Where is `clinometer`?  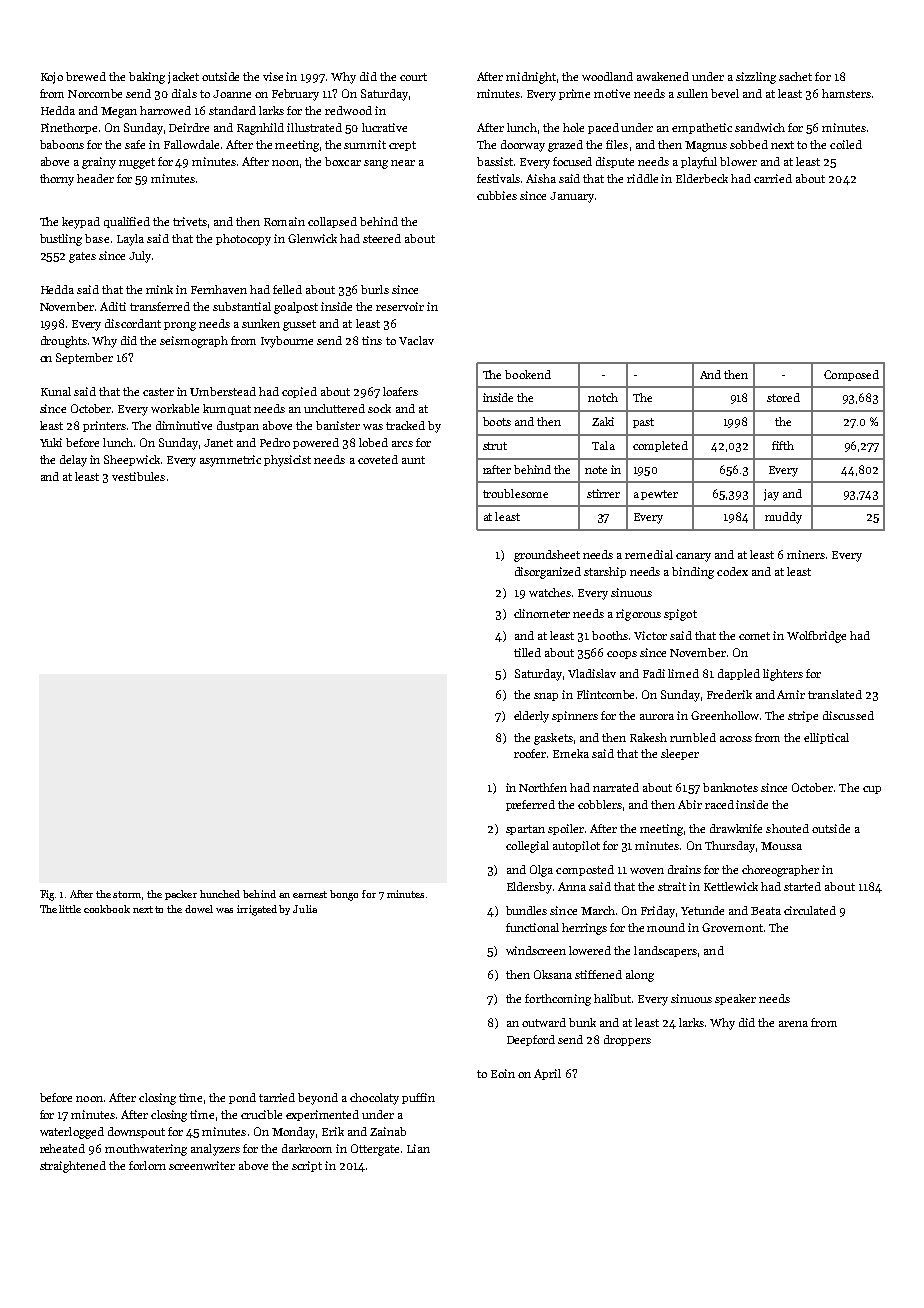
clinometer is located at coordinates (542, 613).
